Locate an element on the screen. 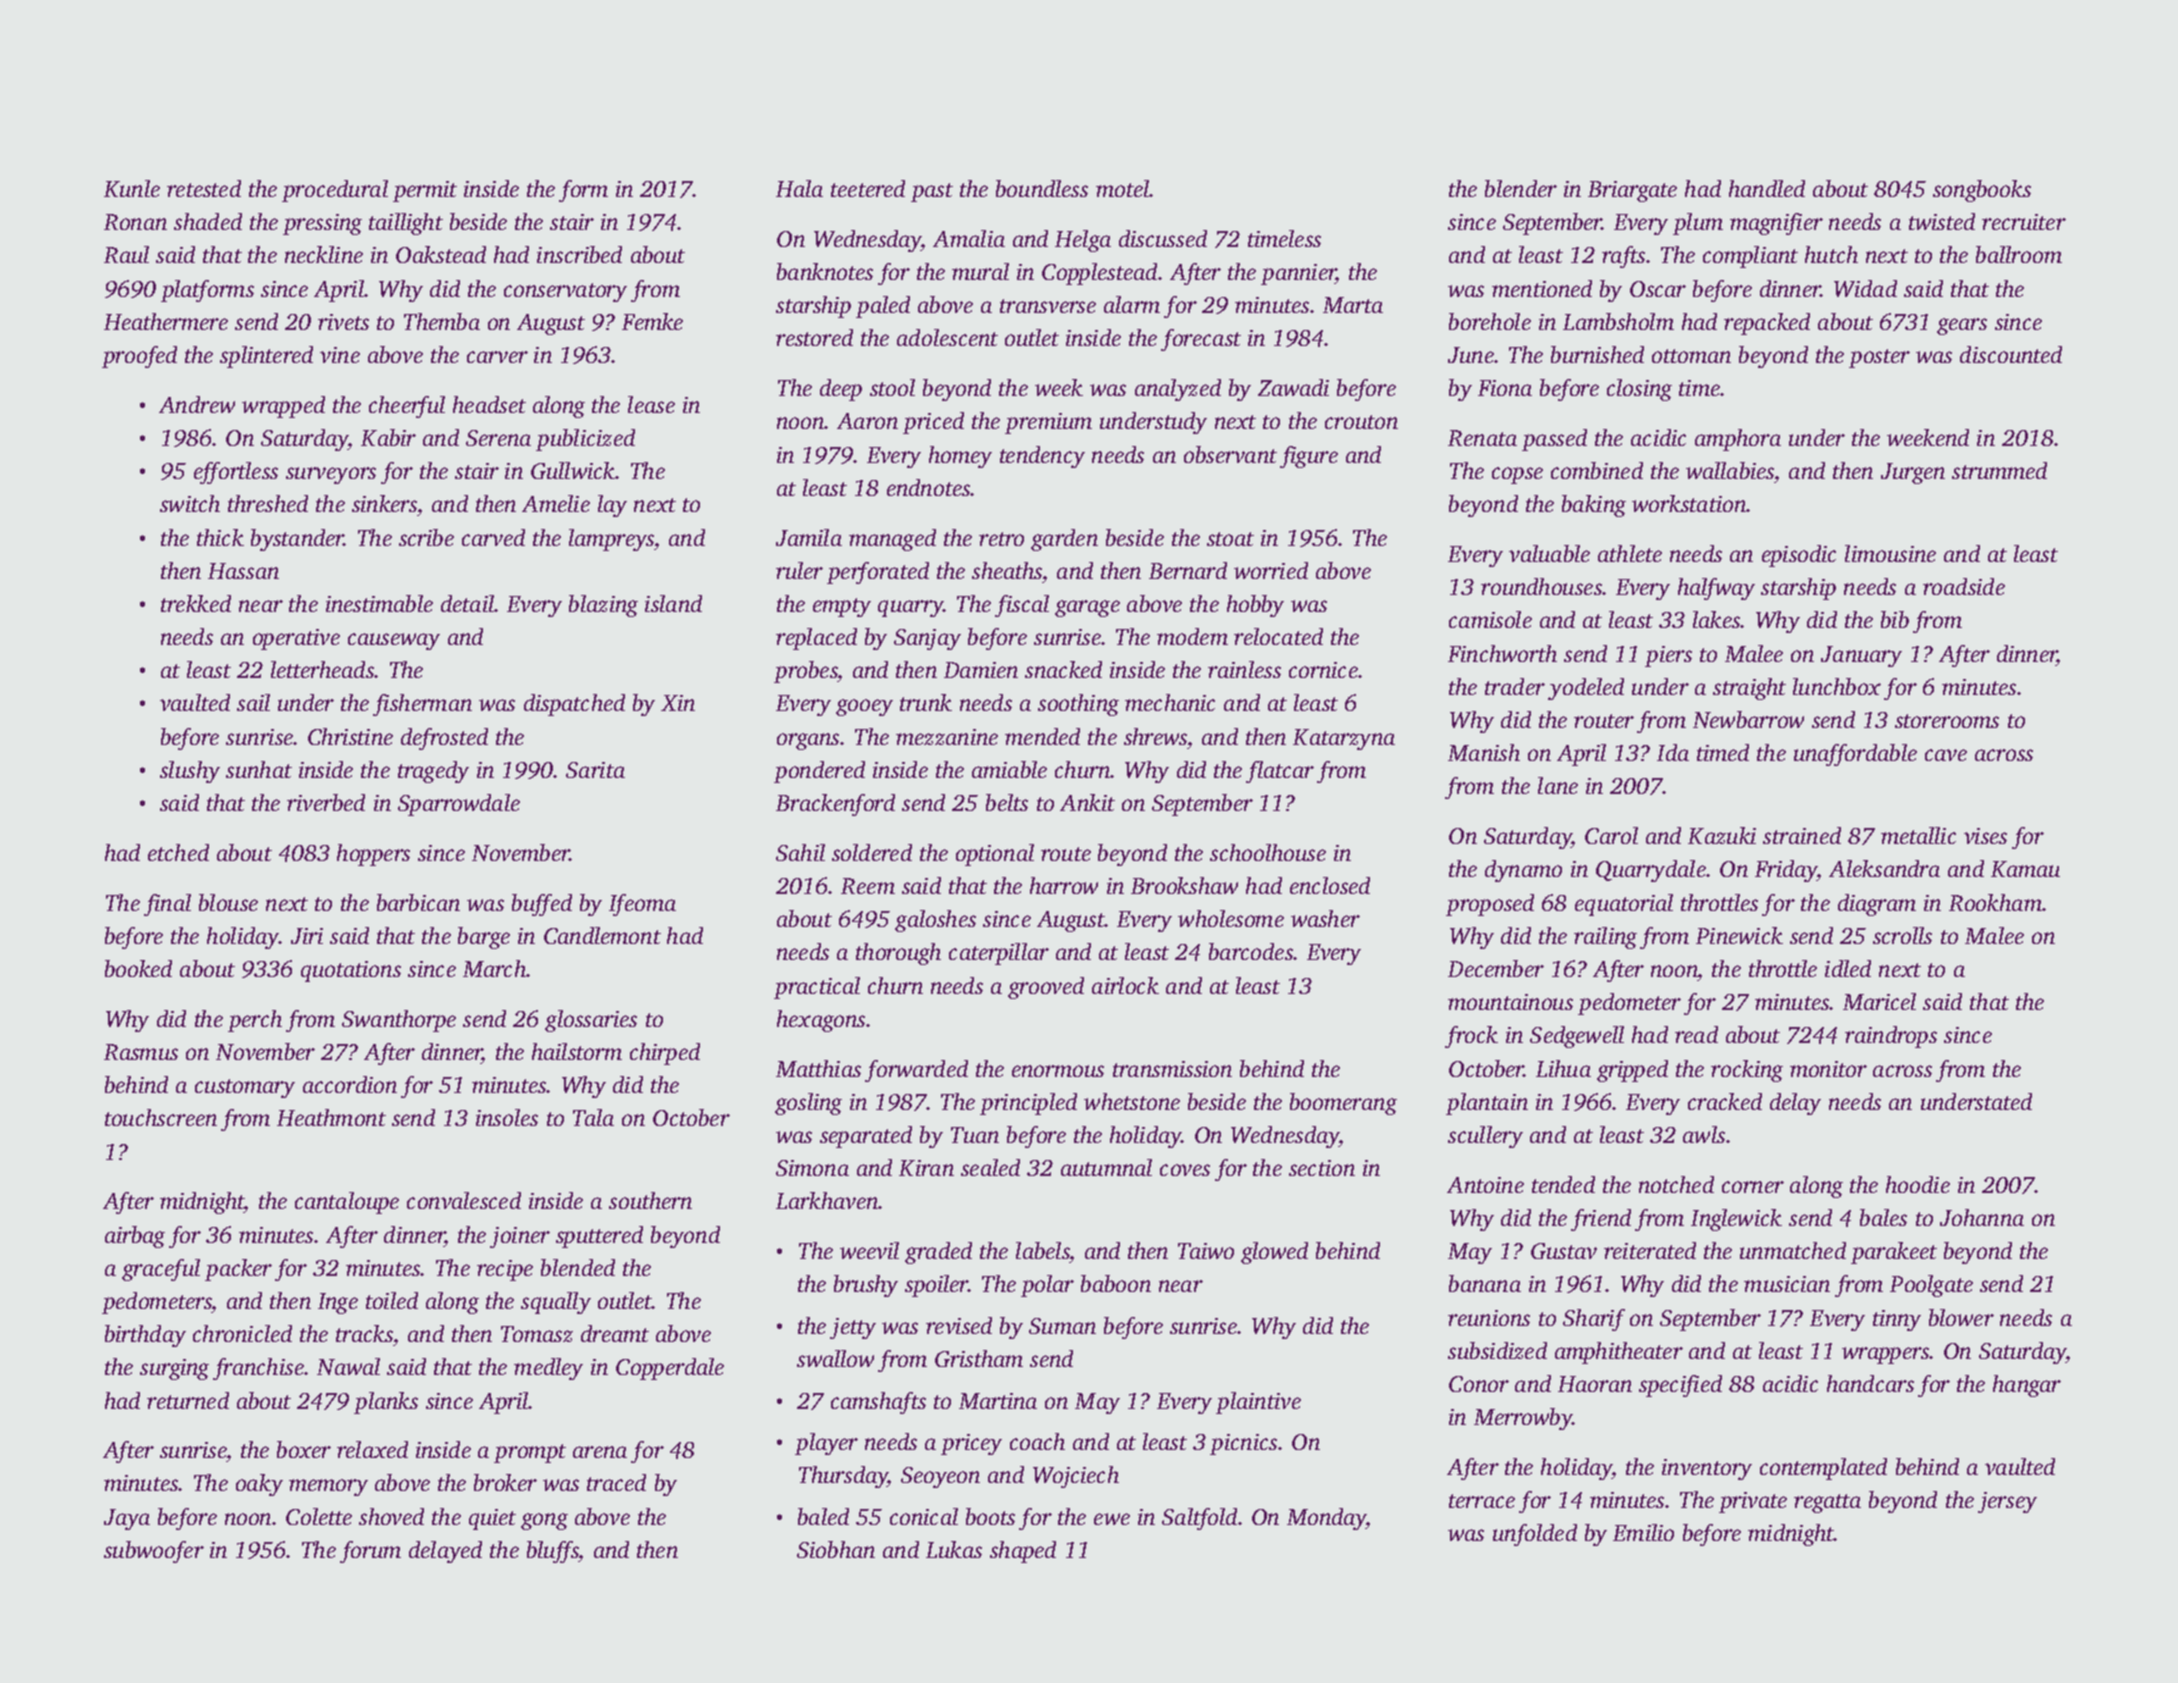  rainless is located at coordinates (1244, 669).
